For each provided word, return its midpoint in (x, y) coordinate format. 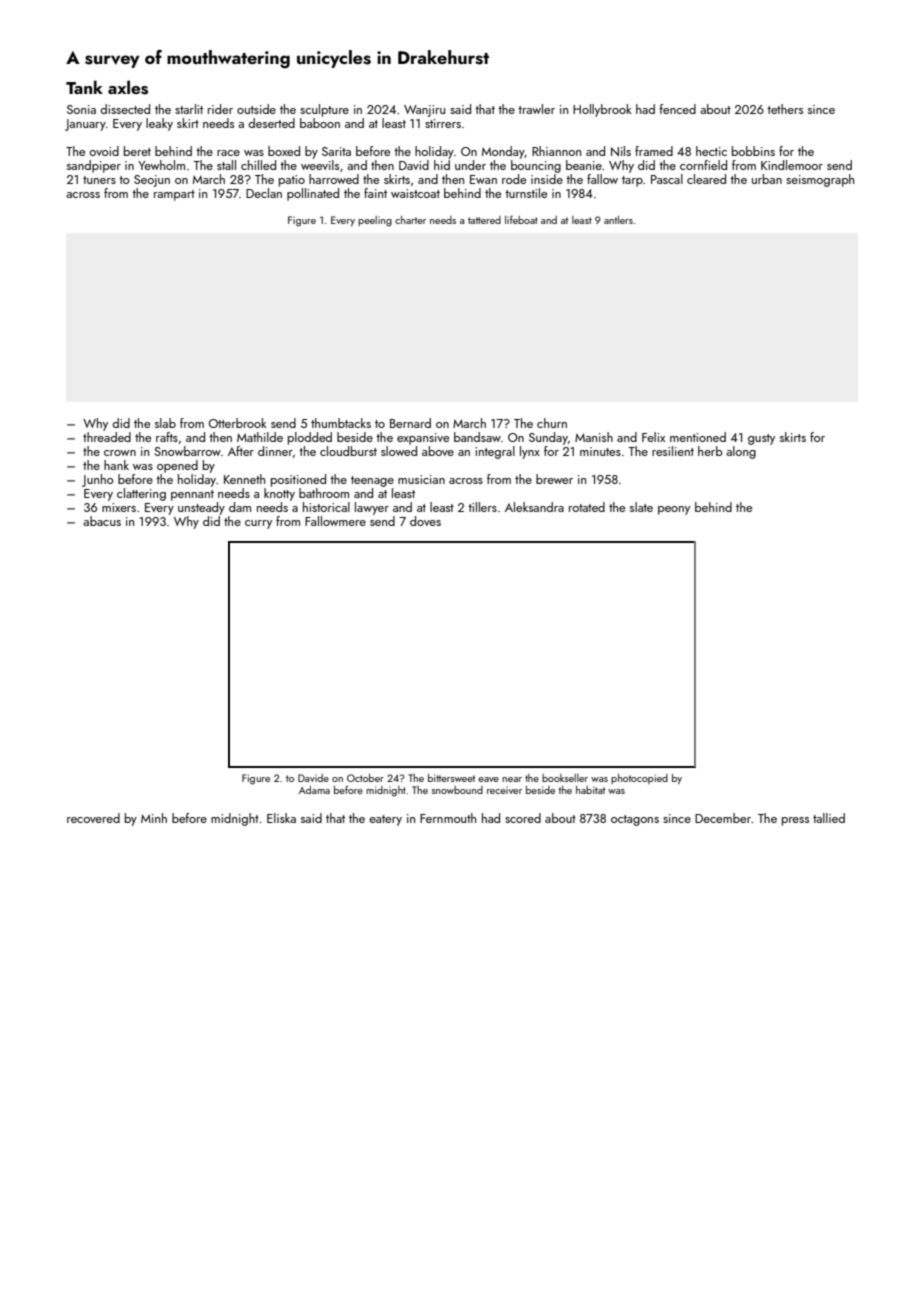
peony (674, 510)
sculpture (324, 110)
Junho (98, 480)
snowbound (457, 790)
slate (641, 507)
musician (421, 479)
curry (258, 524)
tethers (785, 109)
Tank (84, 87)
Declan (264, 193)
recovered (93, 818)
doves (425, 521)
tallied (829, 818)
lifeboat (521, 220)
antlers (618, 220)
